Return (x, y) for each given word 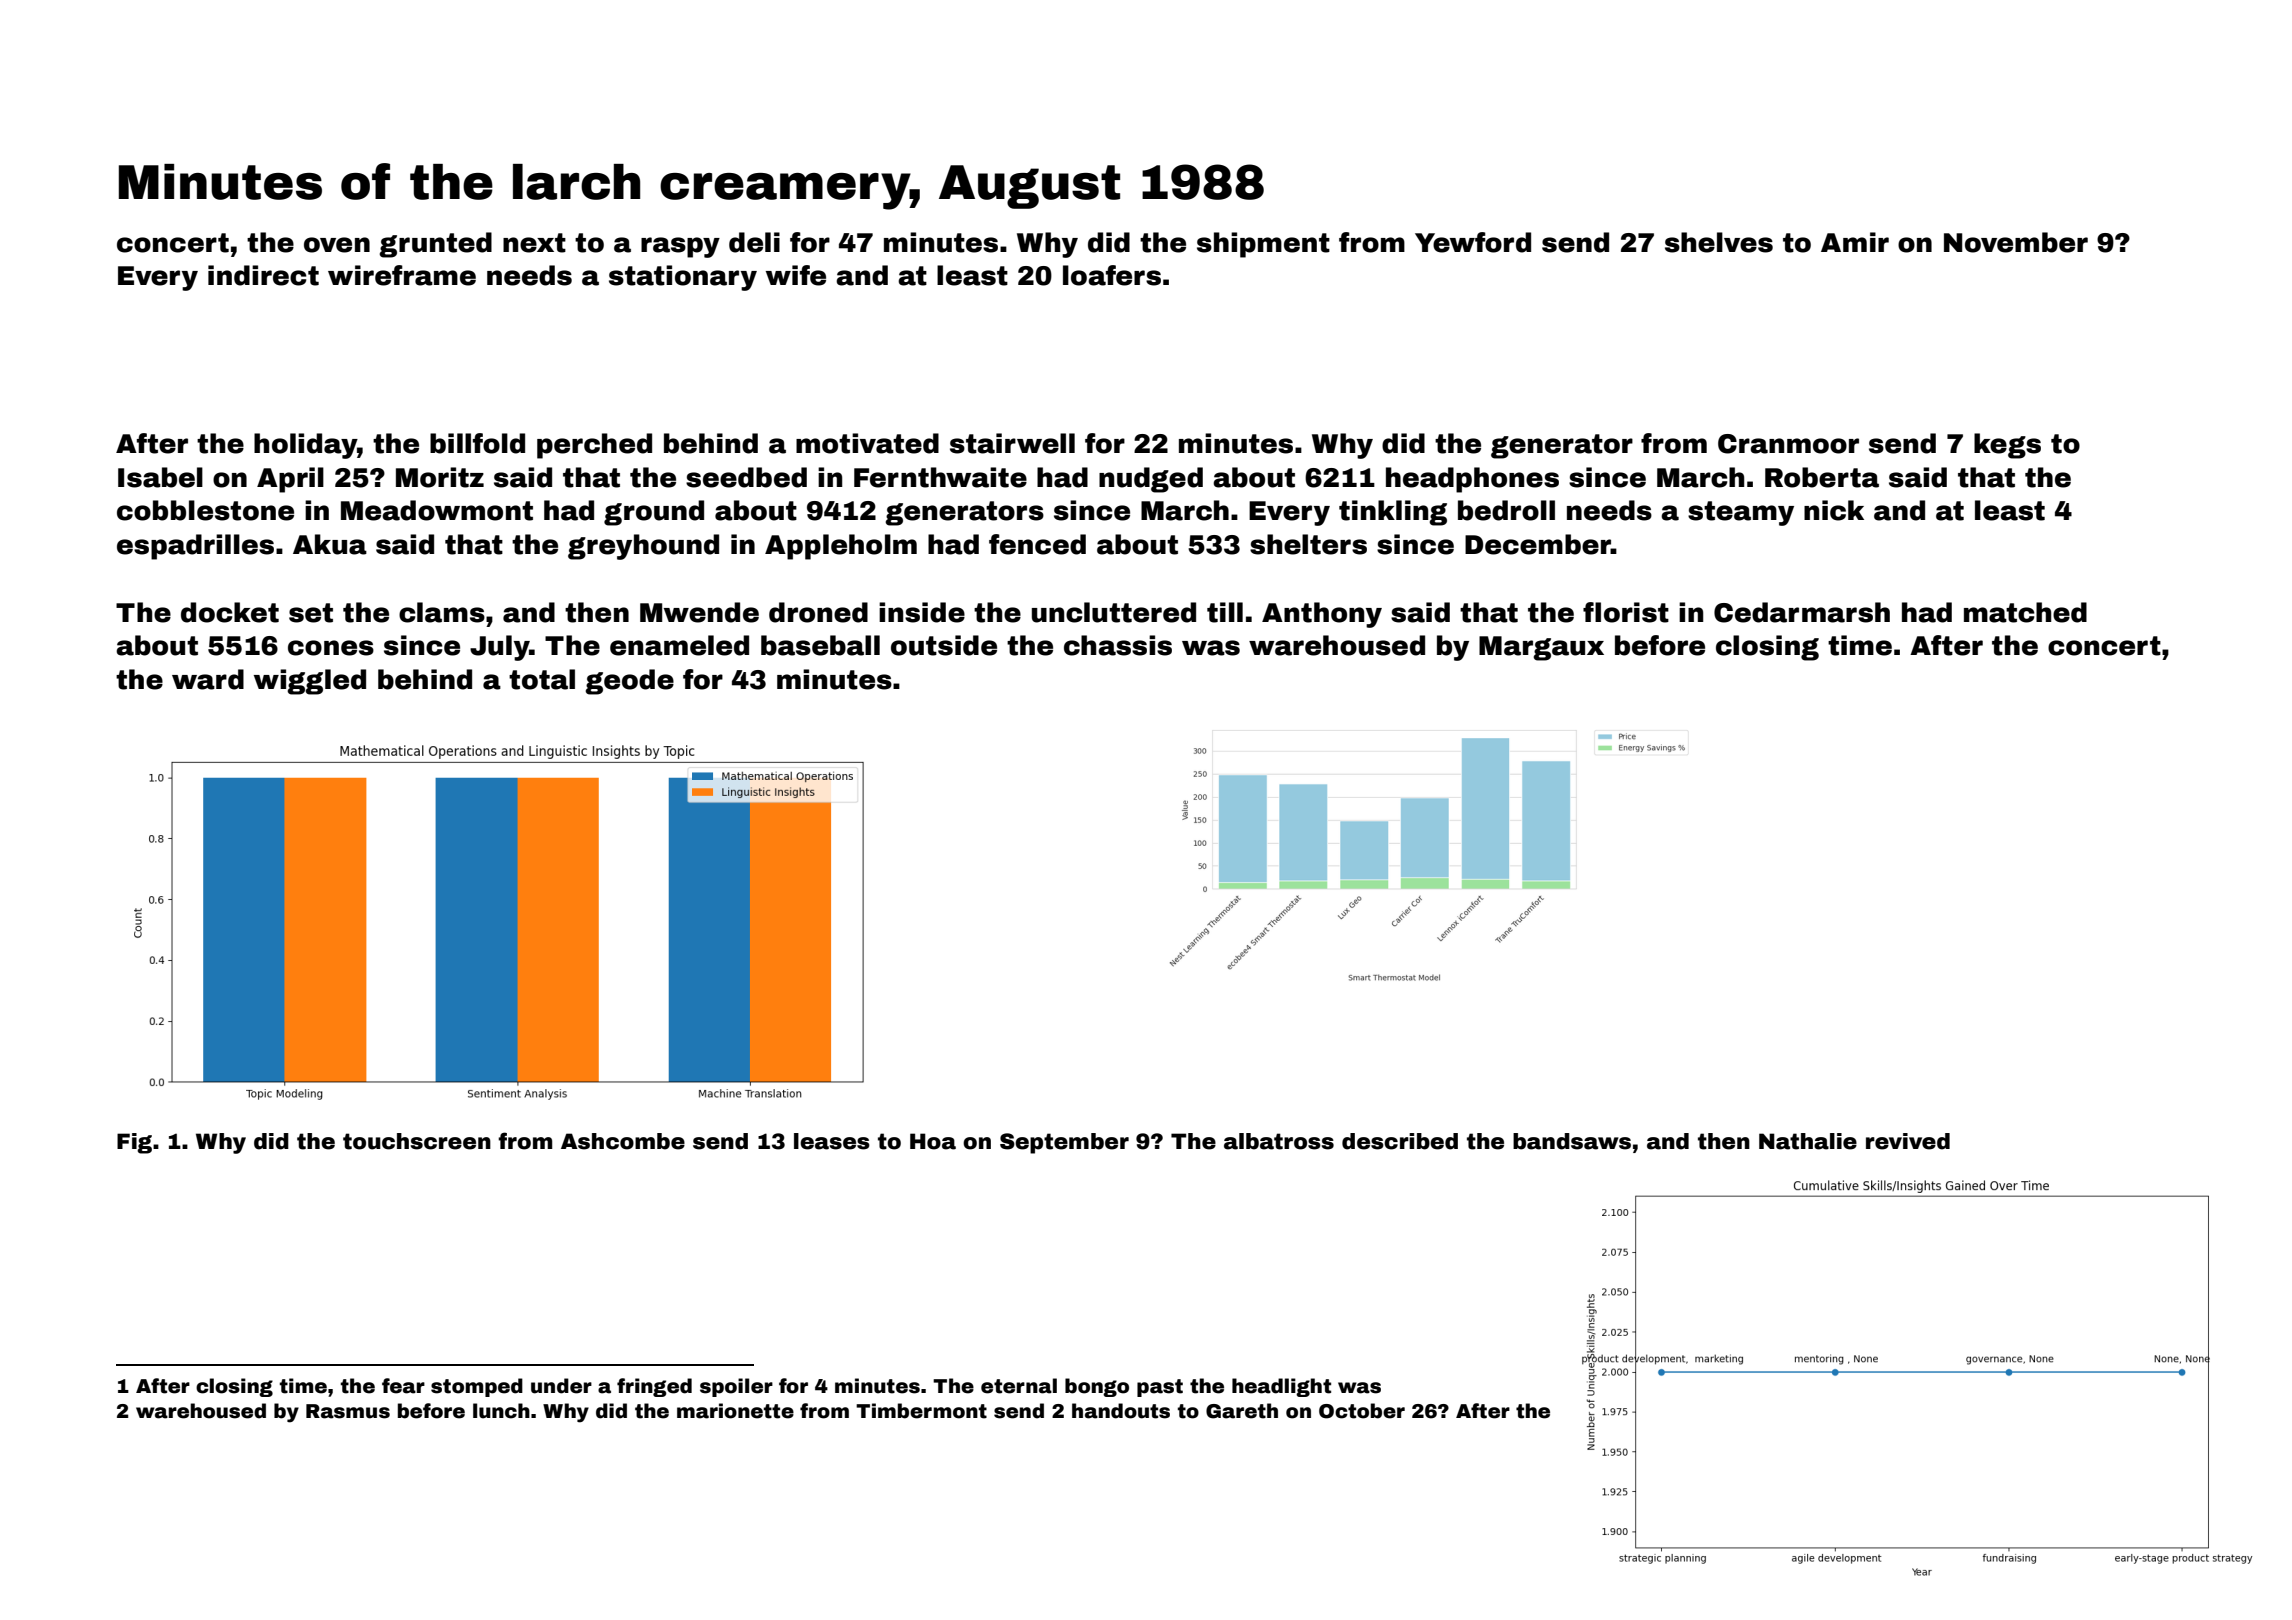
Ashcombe (623, 1141)
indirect (263, 275)
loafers (1112, 275)
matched (2025, 612)
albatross (1279, 1141)
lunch (501, 1411)
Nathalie (1808, 1141)
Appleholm (841, 547)
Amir (1855, 242)
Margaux (1541, 648)
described (1400, 1141)
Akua (330, 544)
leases (832, 1141)
